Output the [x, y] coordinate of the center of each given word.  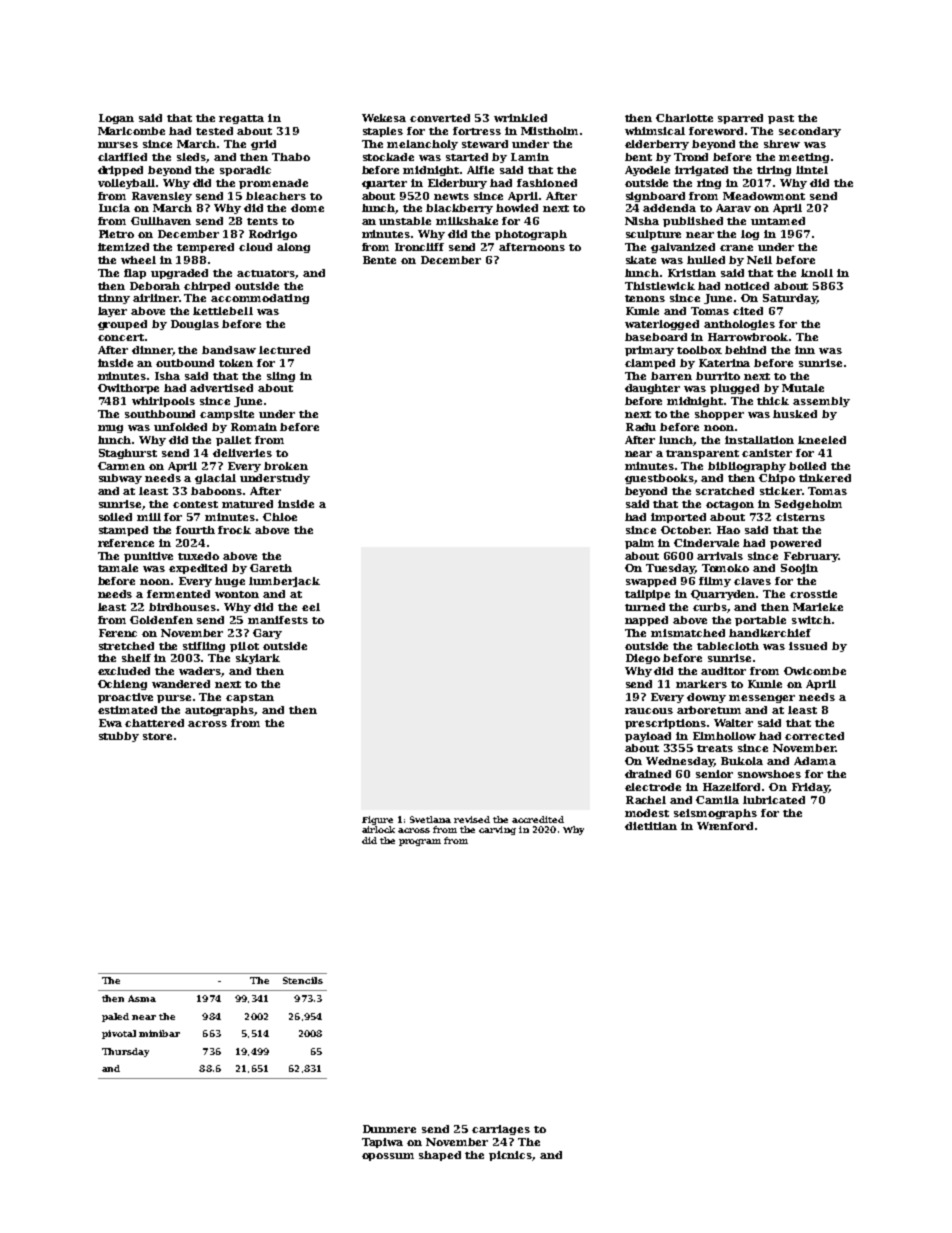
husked [795, 414]
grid [263, 145]
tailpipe [647, 595]
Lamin [530, 157]
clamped [650, 364]
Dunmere [389, 1129]
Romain [254, 427]
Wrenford [725, 826]
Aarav [733, 208]
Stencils [303, 980]
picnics [511, 1156]
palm [639, 544]
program [420, 842]
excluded [124, 671]
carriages [501, 1130]
